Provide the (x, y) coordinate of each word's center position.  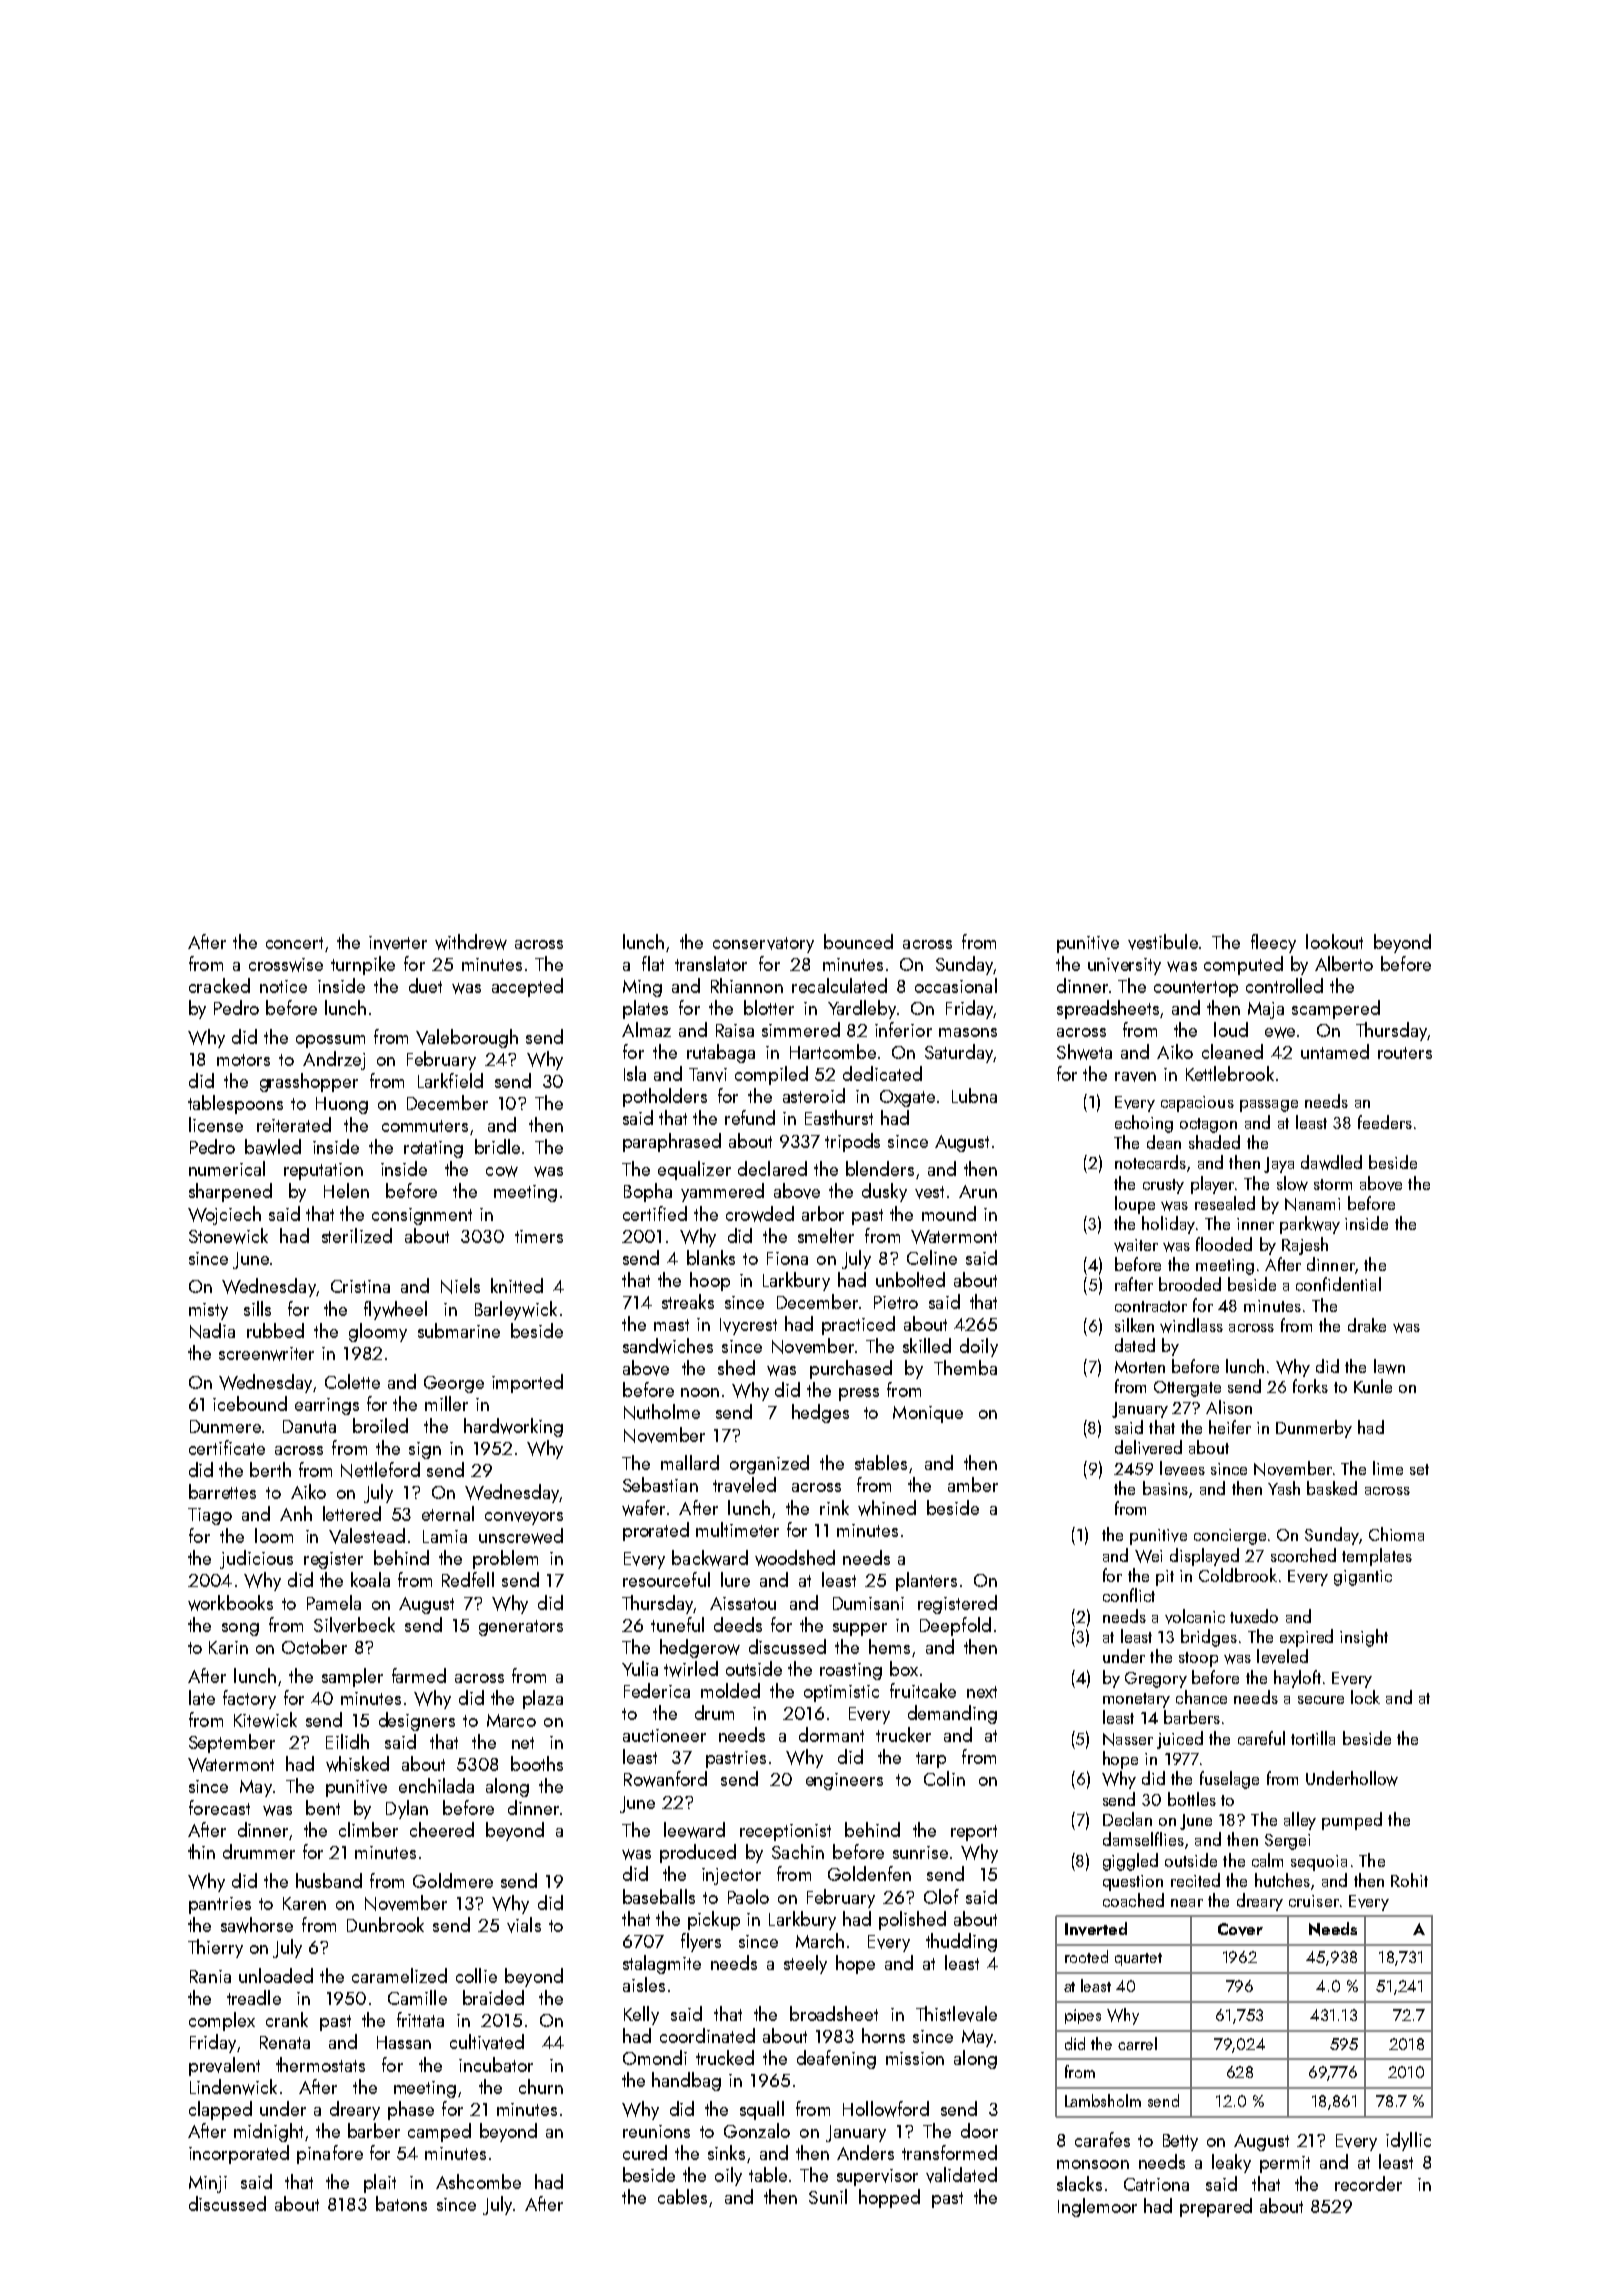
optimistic (841, 1693)
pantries (220, 1905)
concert (294, 943)
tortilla (1313, 1738)
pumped (1352, 1821)
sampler (352, 1677)
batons (401, 2203)
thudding (961, 1942)
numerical (227, 1168)
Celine (932, 1257)
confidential (1338, 1284)
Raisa (735, 1030)
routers (1405, 1053)
